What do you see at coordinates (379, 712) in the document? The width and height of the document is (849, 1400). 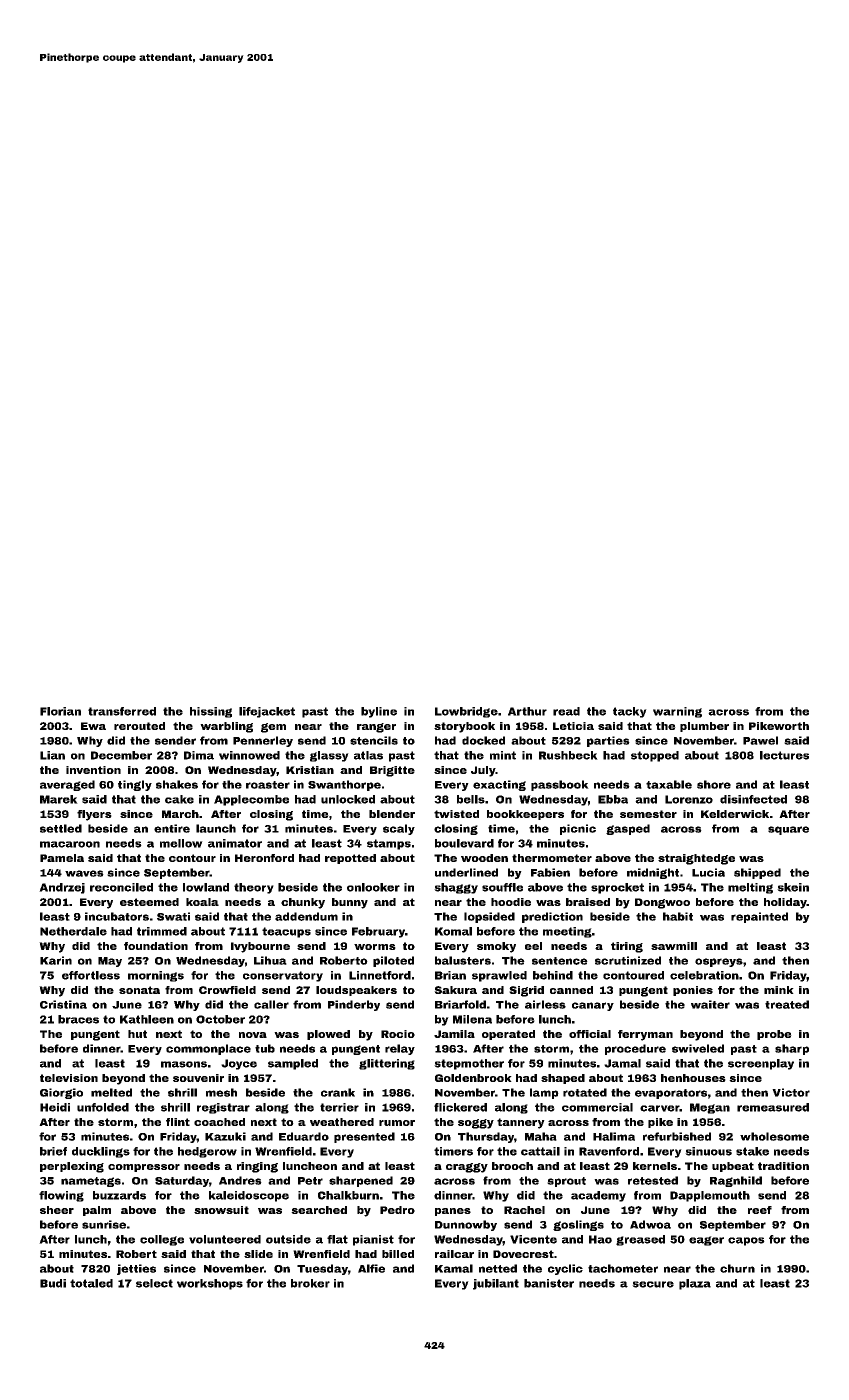 I see `byline` at bounding box center [379, 712].
